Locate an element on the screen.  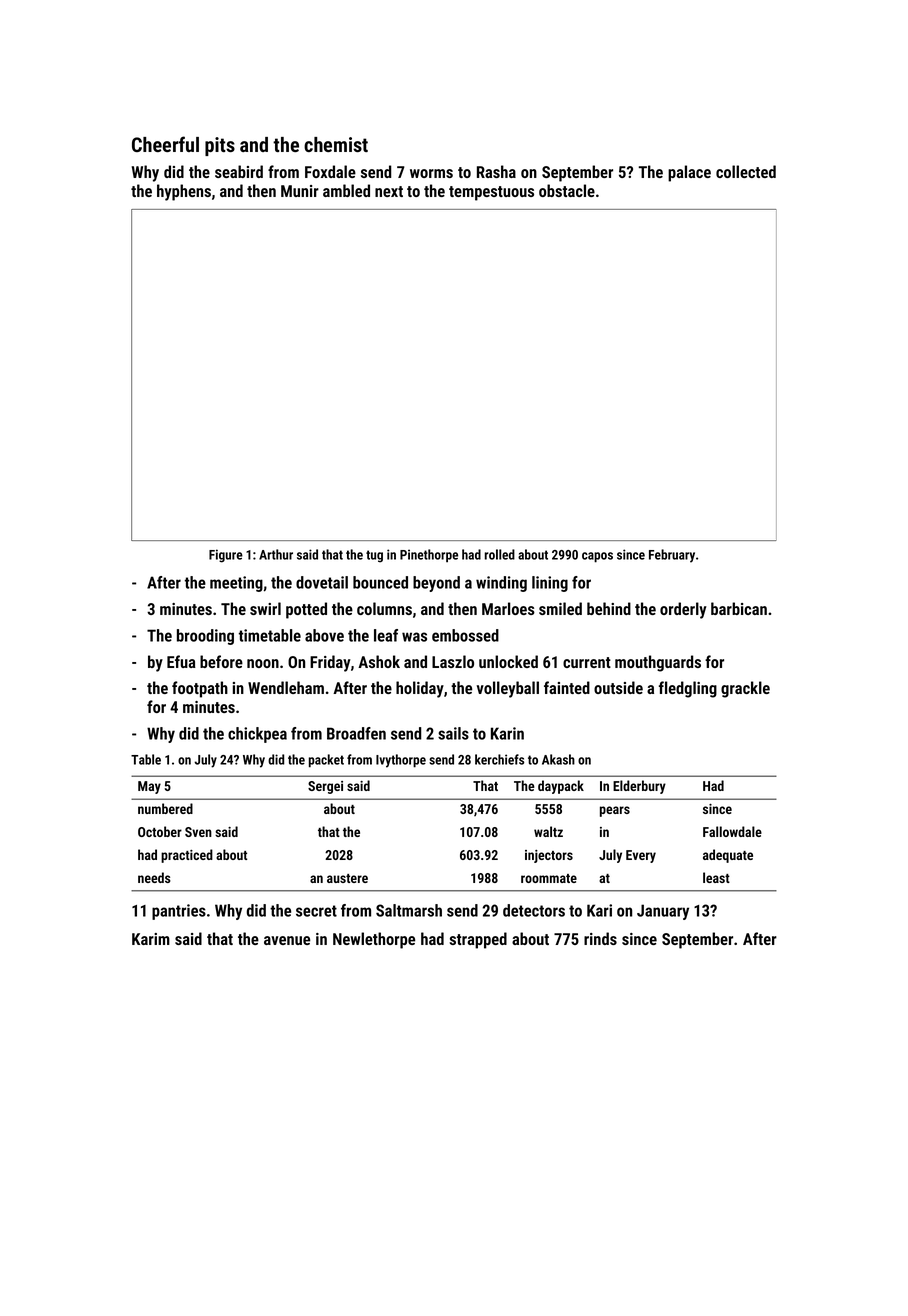
beyond is located at coordinates (436, 584).
